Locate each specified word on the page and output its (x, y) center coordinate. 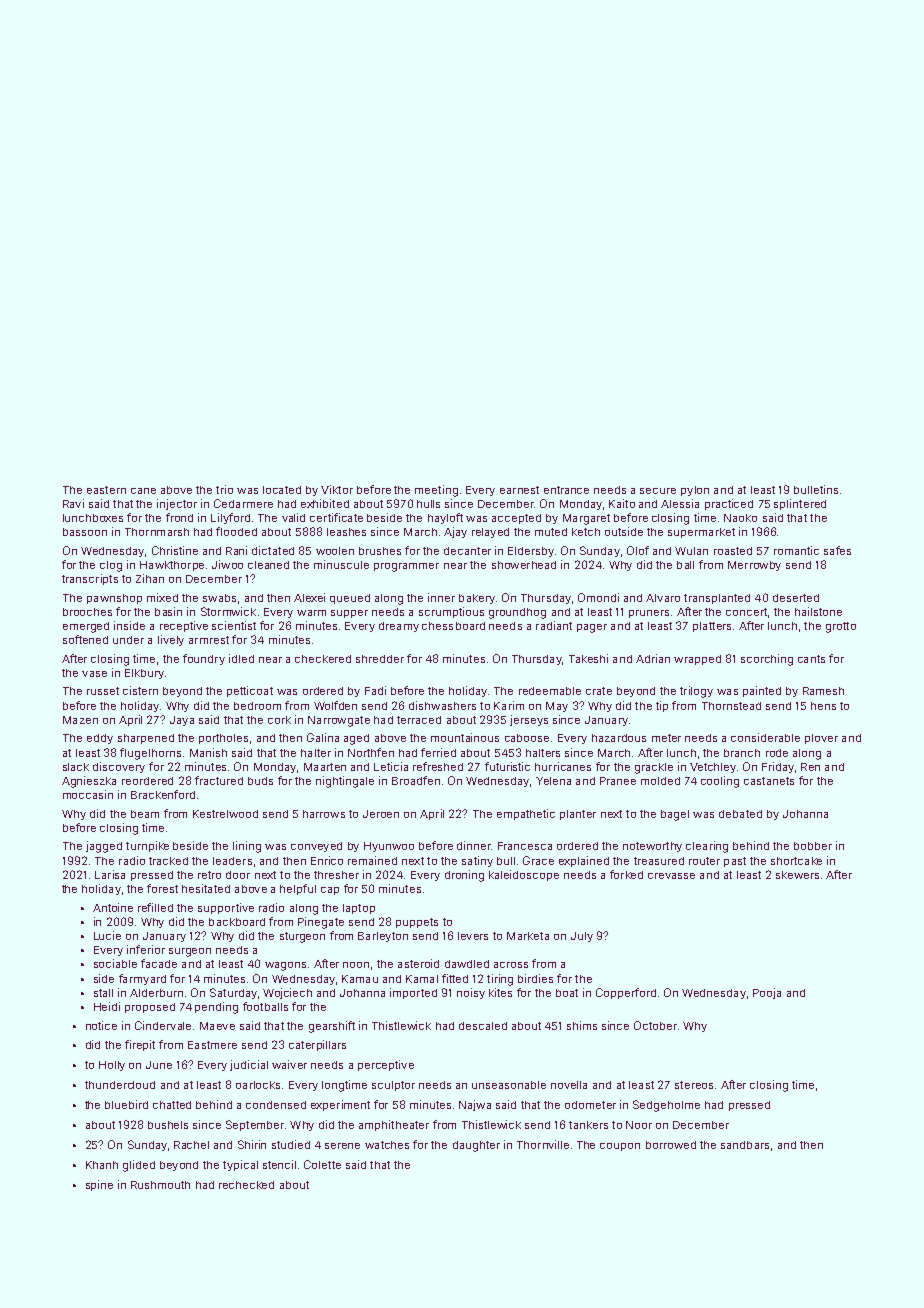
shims (582, 1025)
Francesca (525, 846)
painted (762, 691)
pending (216, 1008)
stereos (694, 1085)
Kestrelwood (225, 814)
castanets (769, 781)
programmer (406, 567)
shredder (380, 659)
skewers (797, 875)
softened (85, 639)
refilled (155, 907)
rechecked (246, 1185)
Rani (236, 550)
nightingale (345, 782)
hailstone (818, 611)
